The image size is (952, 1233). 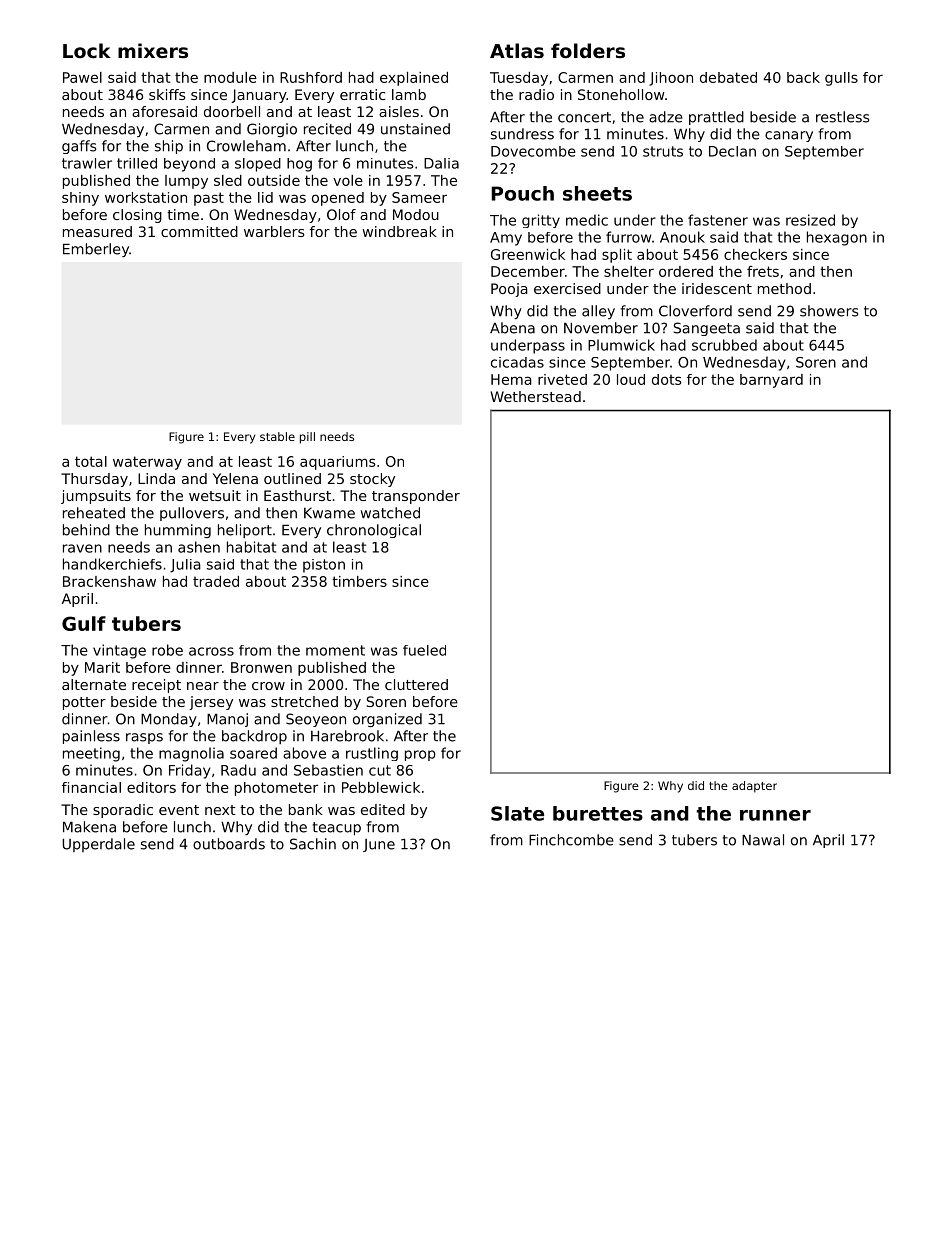 I want to click on financial, so click(x=91, y=787).
